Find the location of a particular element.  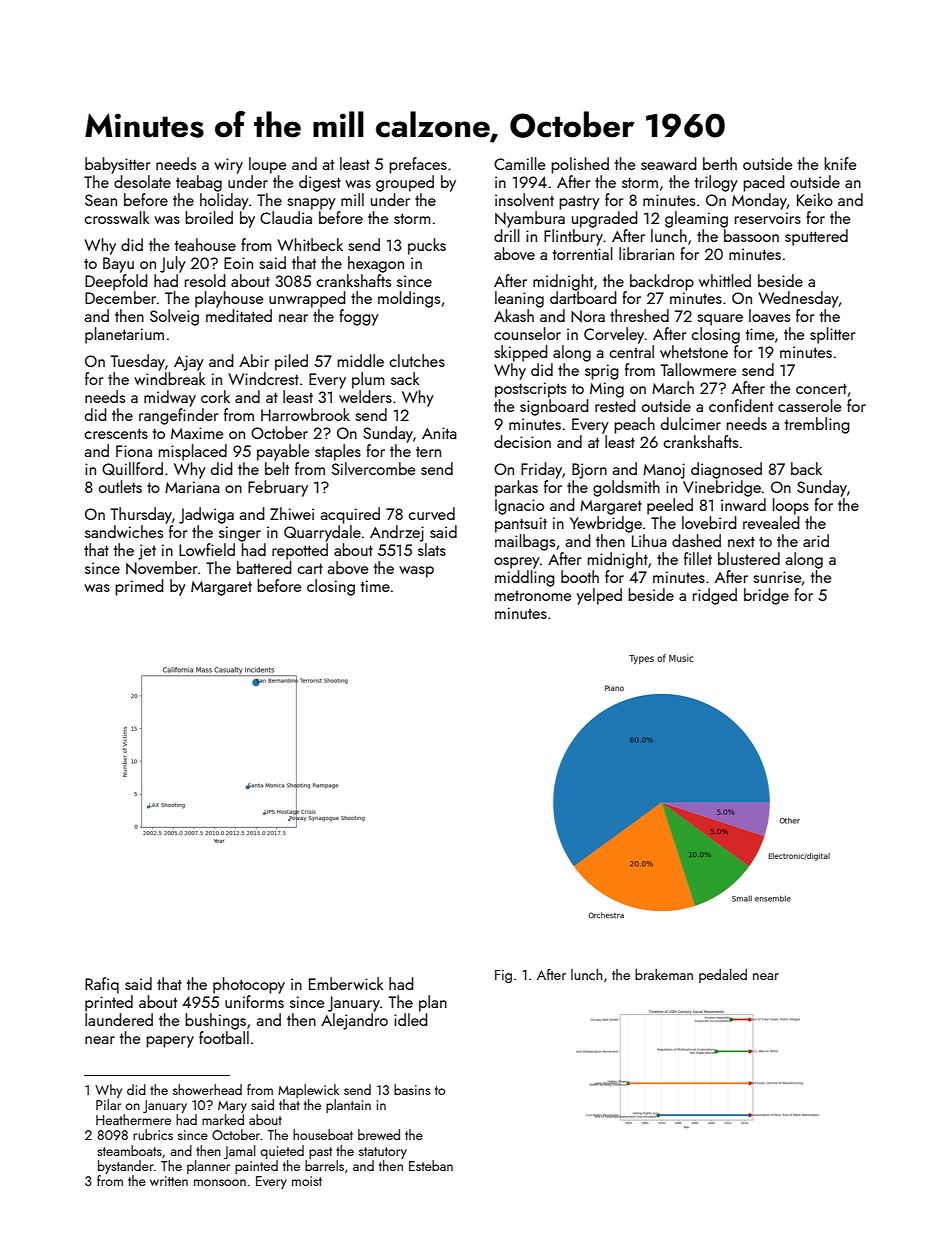

Bayu is located at coordinates (118, 265).
